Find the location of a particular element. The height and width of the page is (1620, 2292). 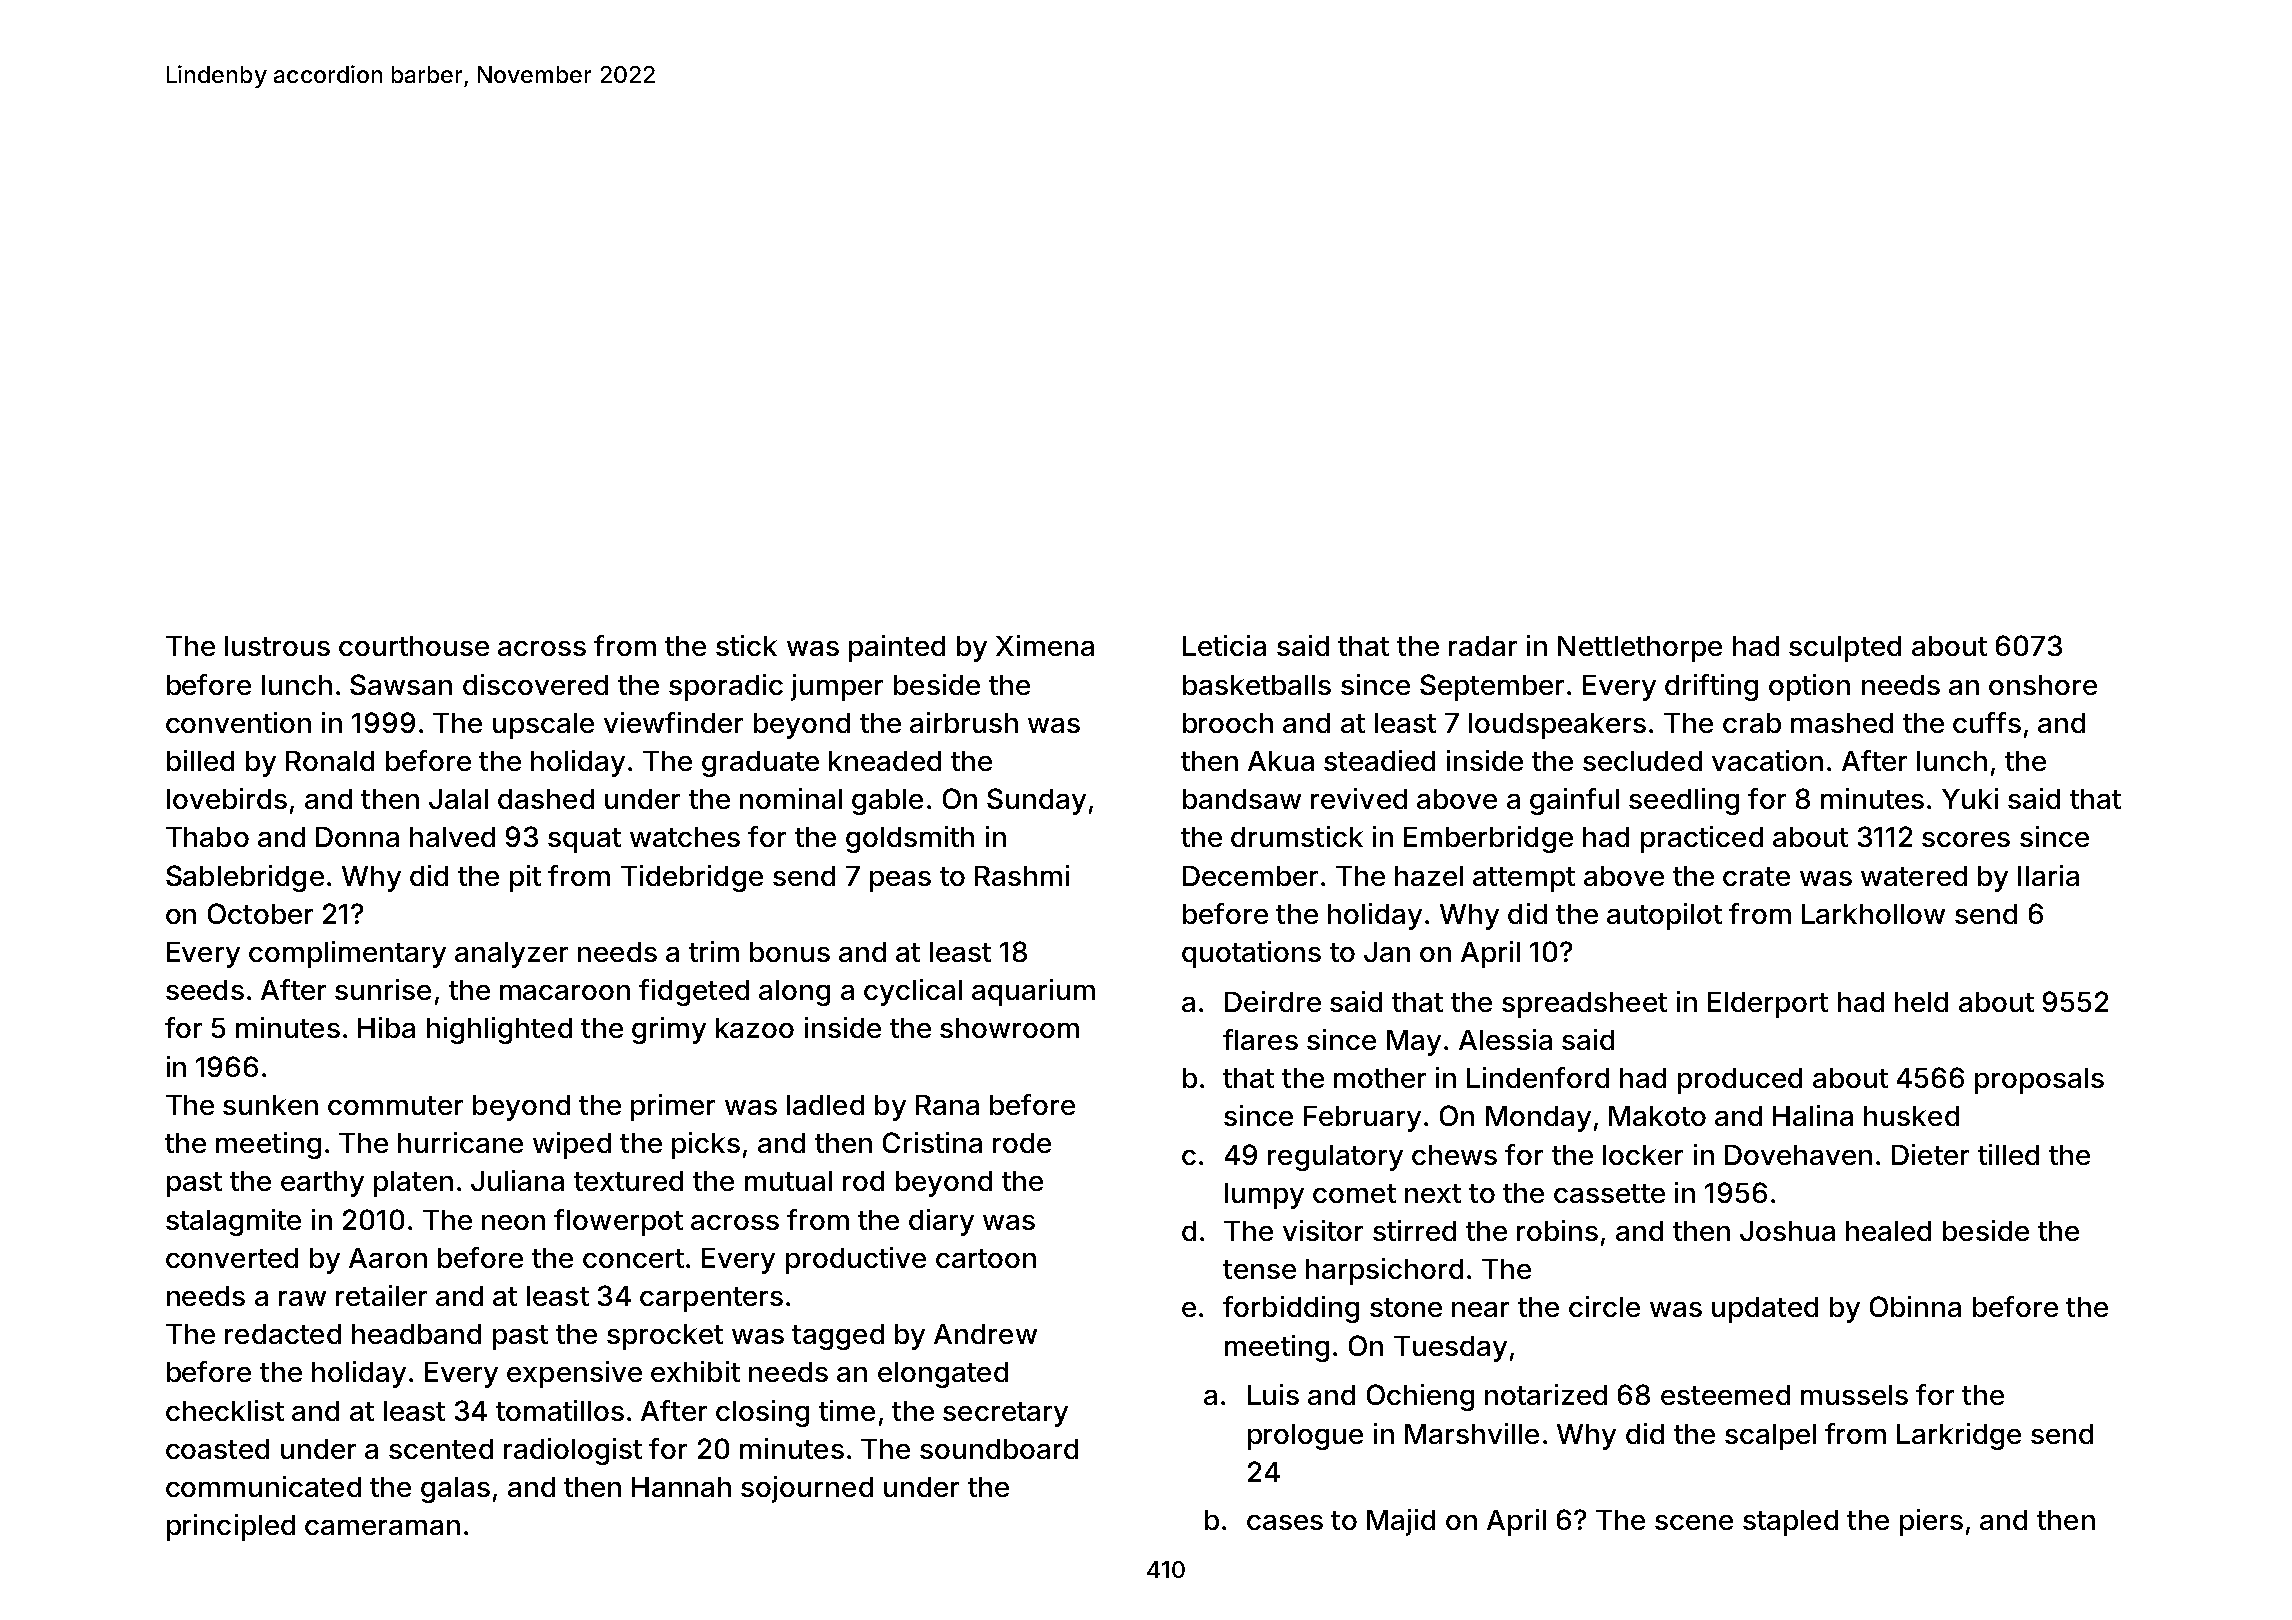

Elderport is located at coordinates (1768, 1005).
